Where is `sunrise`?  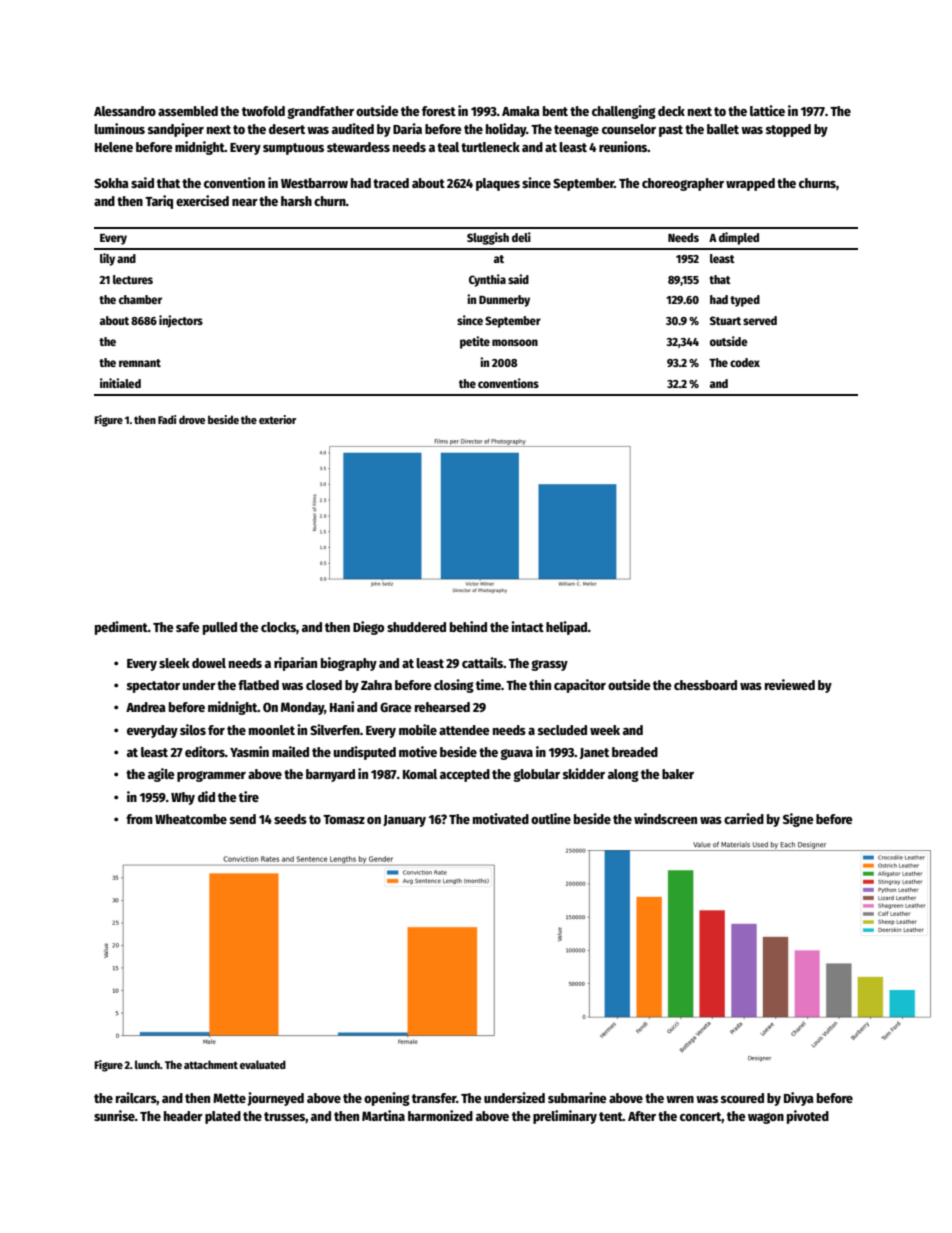
sunrise is located at coordinates (114, 1115).
